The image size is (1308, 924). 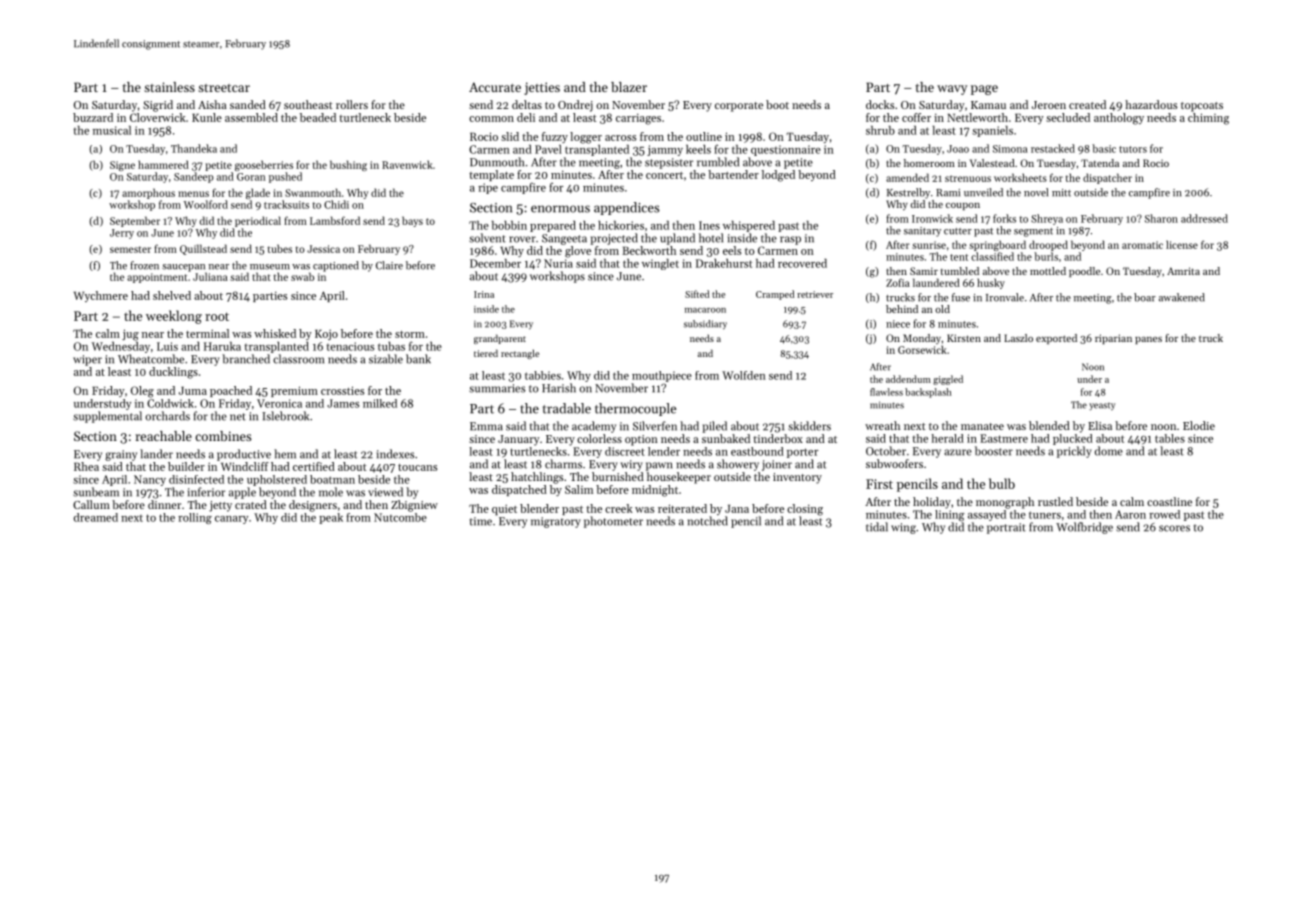 I want to click on rasp, so click(x=790, y=240).
